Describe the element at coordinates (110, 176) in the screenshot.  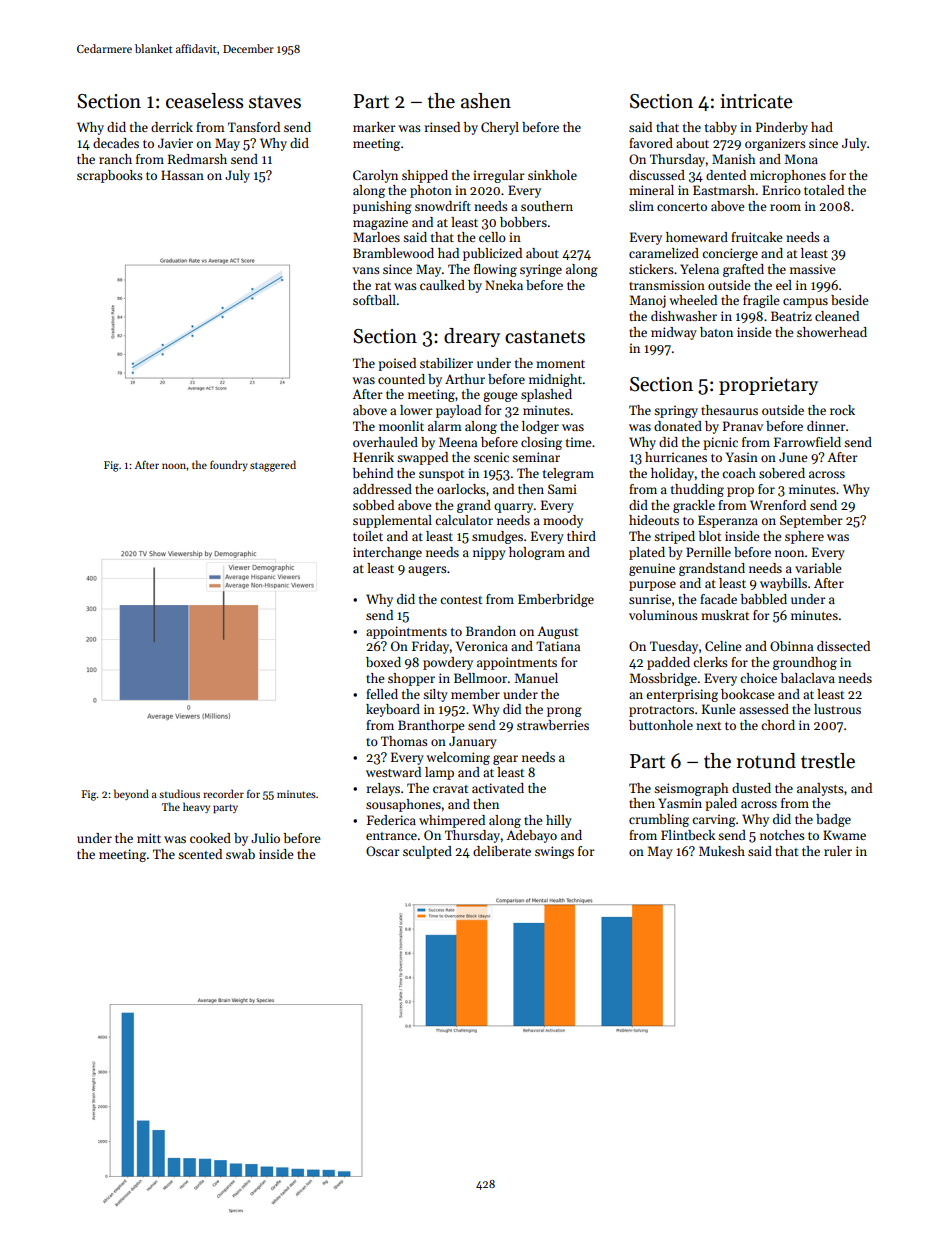
I see `scrapbooks` at that location.
